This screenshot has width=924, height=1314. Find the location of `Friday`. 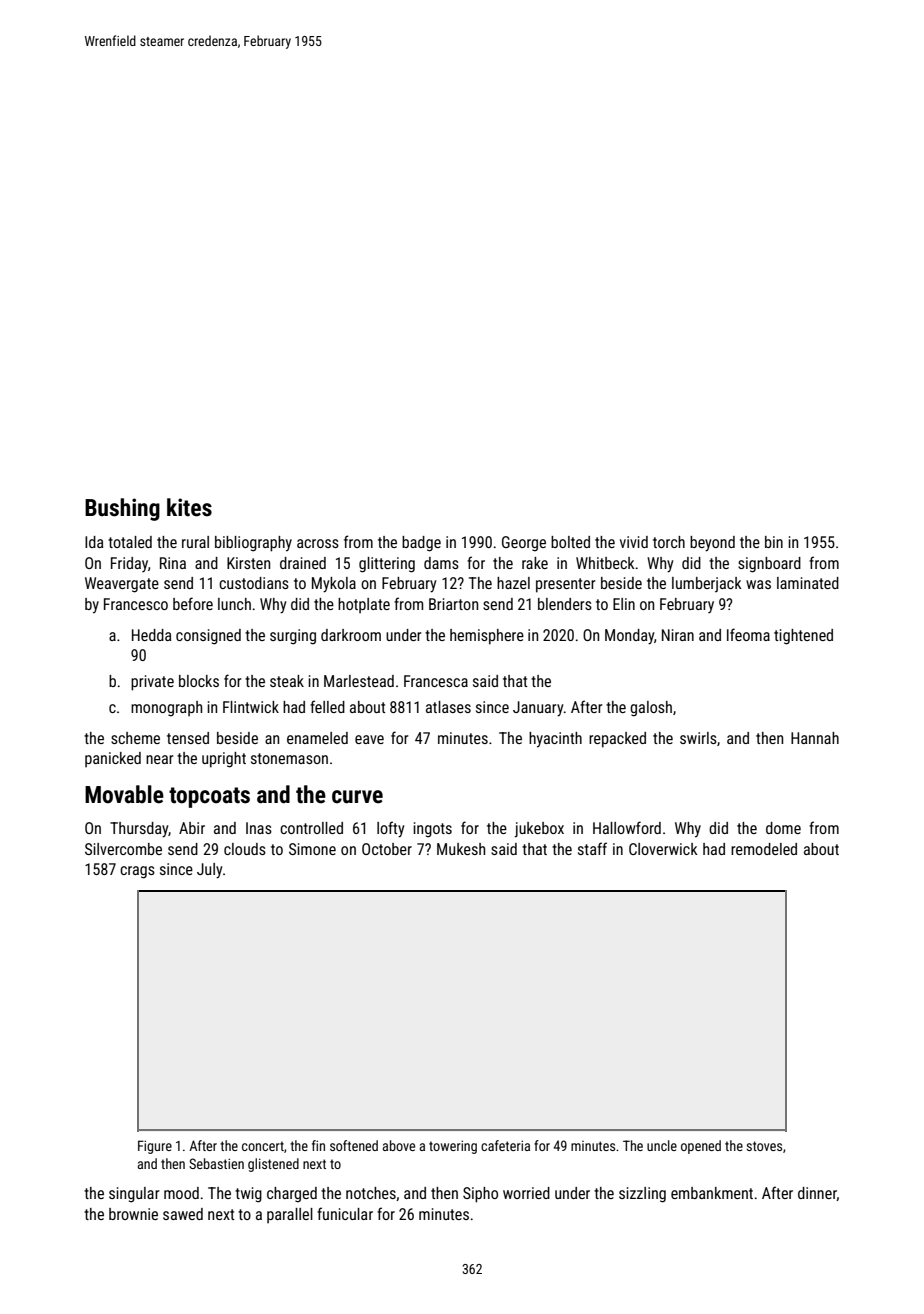

Friday is located at coordinates (129, 564).
